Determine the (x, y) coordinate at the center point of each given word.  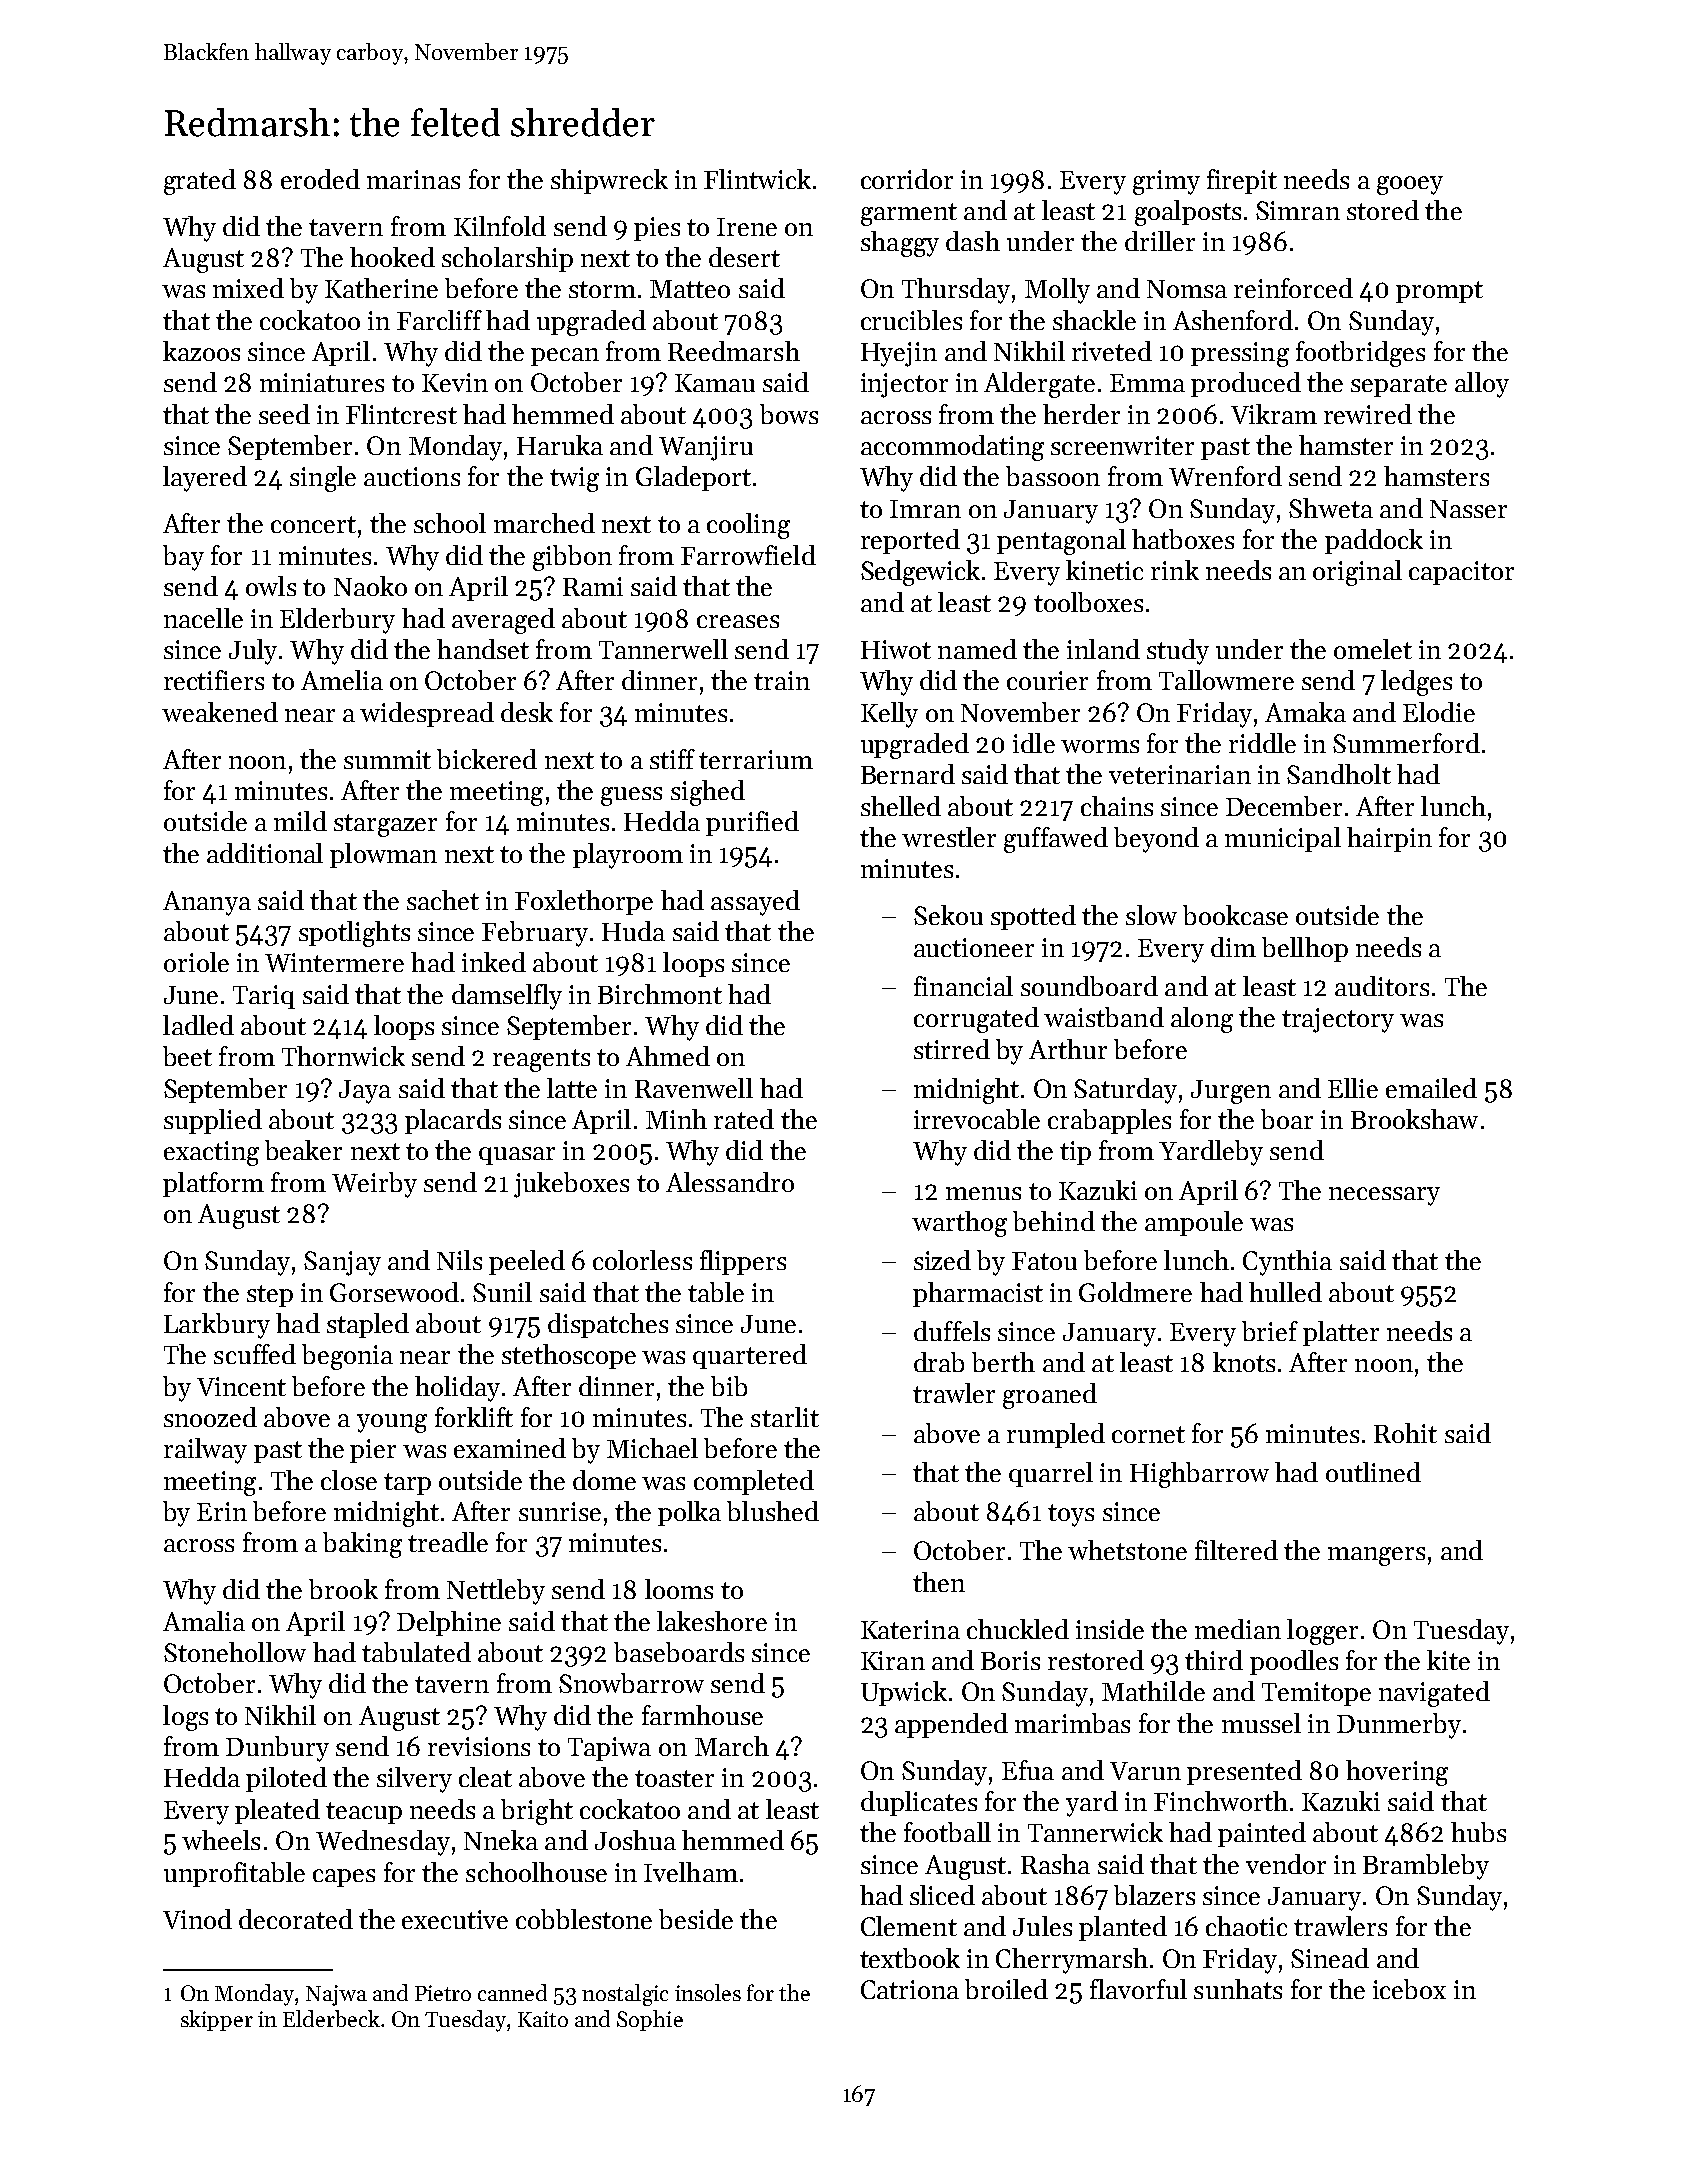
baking (362, 1545)
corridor (907, 179)
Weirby (374, 1185)
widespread (427, 714)
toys (1071, 1515)
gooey (1410, 185)
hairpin (1389, 839)
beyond (1156, 840)
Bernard (908, 774)
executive (455, 1919)
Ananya (207, 903)
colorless (642, 1260)
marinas (413, 179)
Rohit (1405, 1433)
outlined (1373, 1472)
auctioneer (974, 947)
